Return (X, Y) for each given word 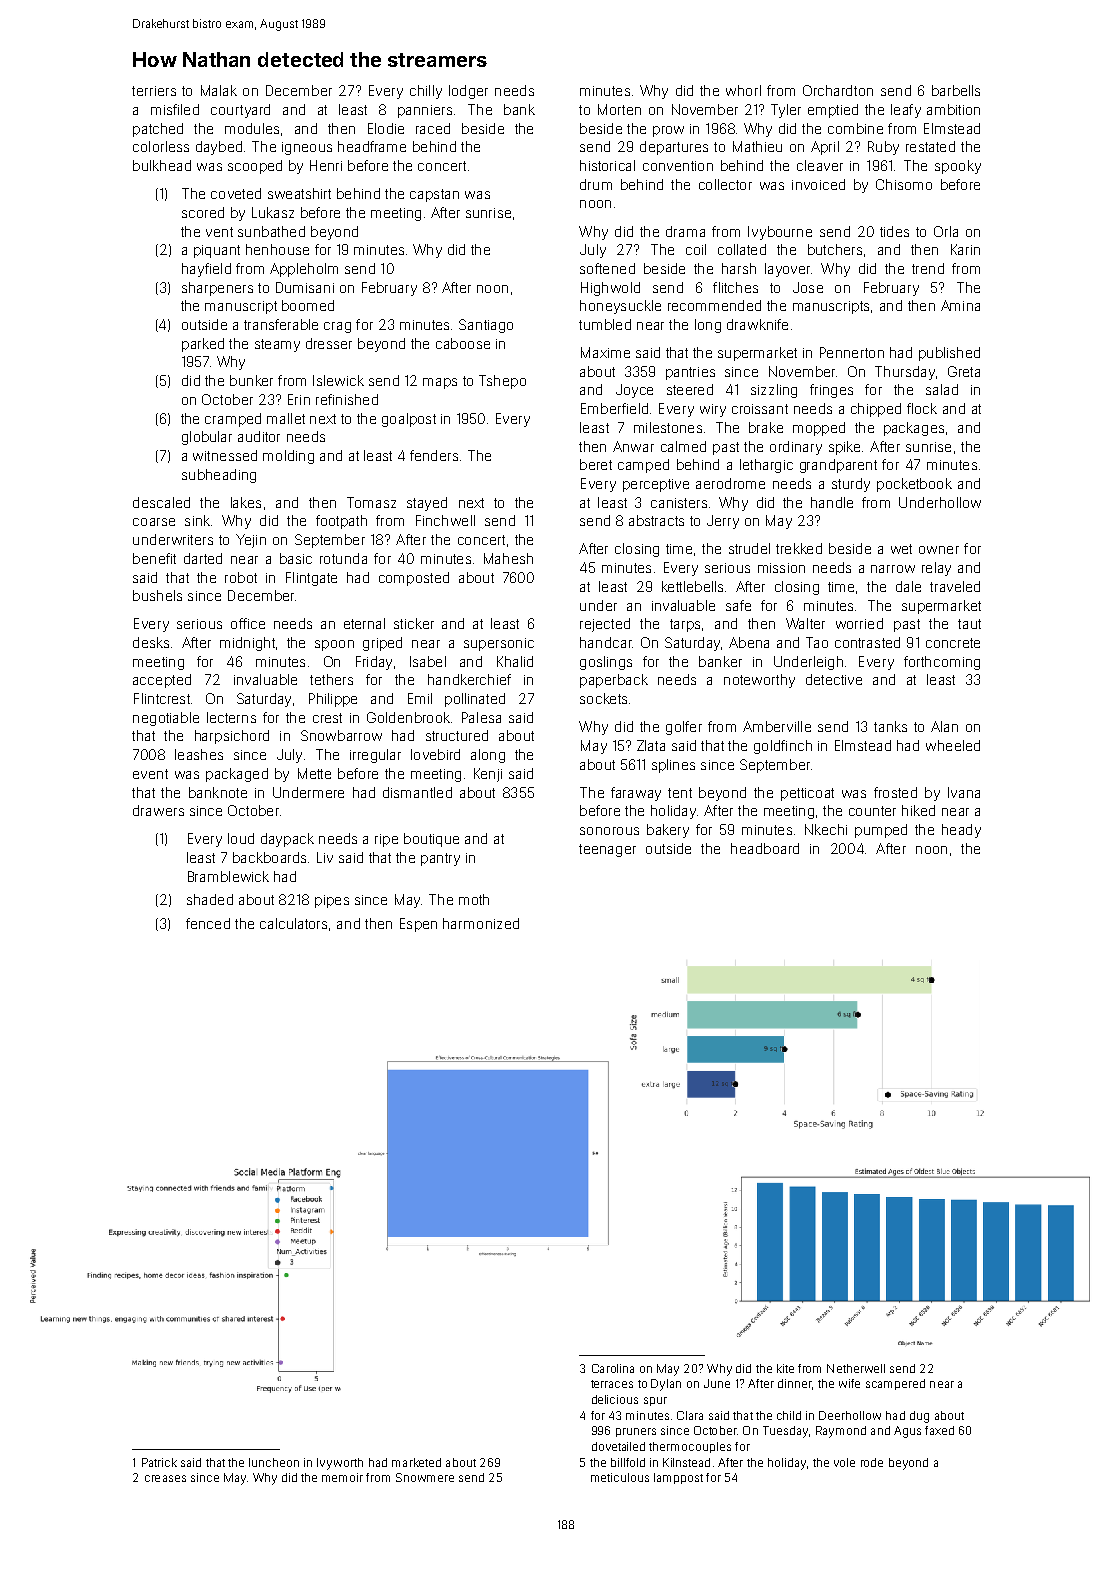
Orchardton (838, 90)
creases (165, 1478)
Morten (619, 109)
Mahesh (508, 558)
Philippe (333, 700)
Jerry (723, 522)
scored (203, 212)
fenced (208, 923)
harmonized (481, 923)
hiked (918, 810)
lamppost (678, 1478)
